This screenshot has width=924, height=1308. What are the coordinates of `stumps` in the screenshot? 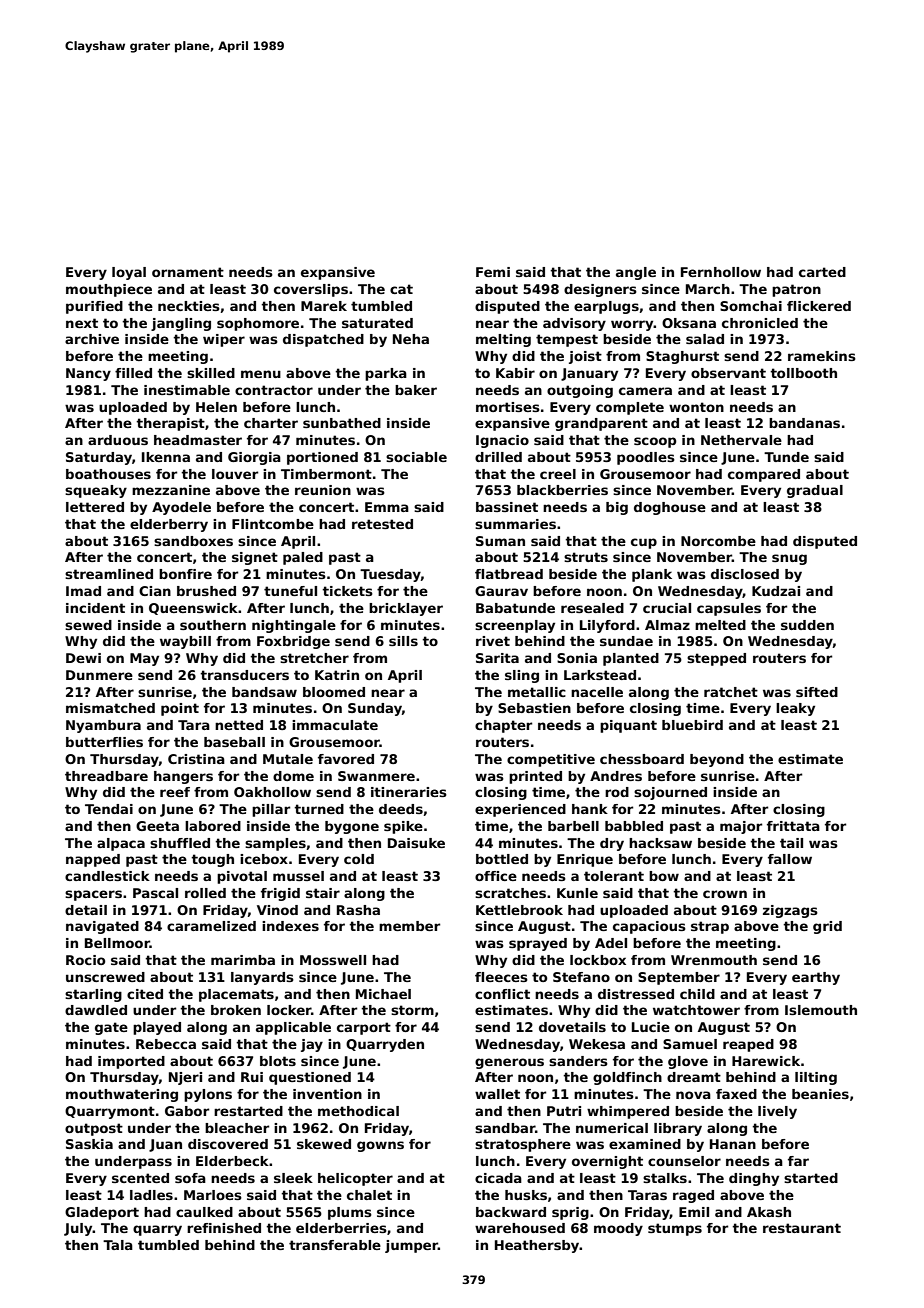 It's located at (675, 1229).
